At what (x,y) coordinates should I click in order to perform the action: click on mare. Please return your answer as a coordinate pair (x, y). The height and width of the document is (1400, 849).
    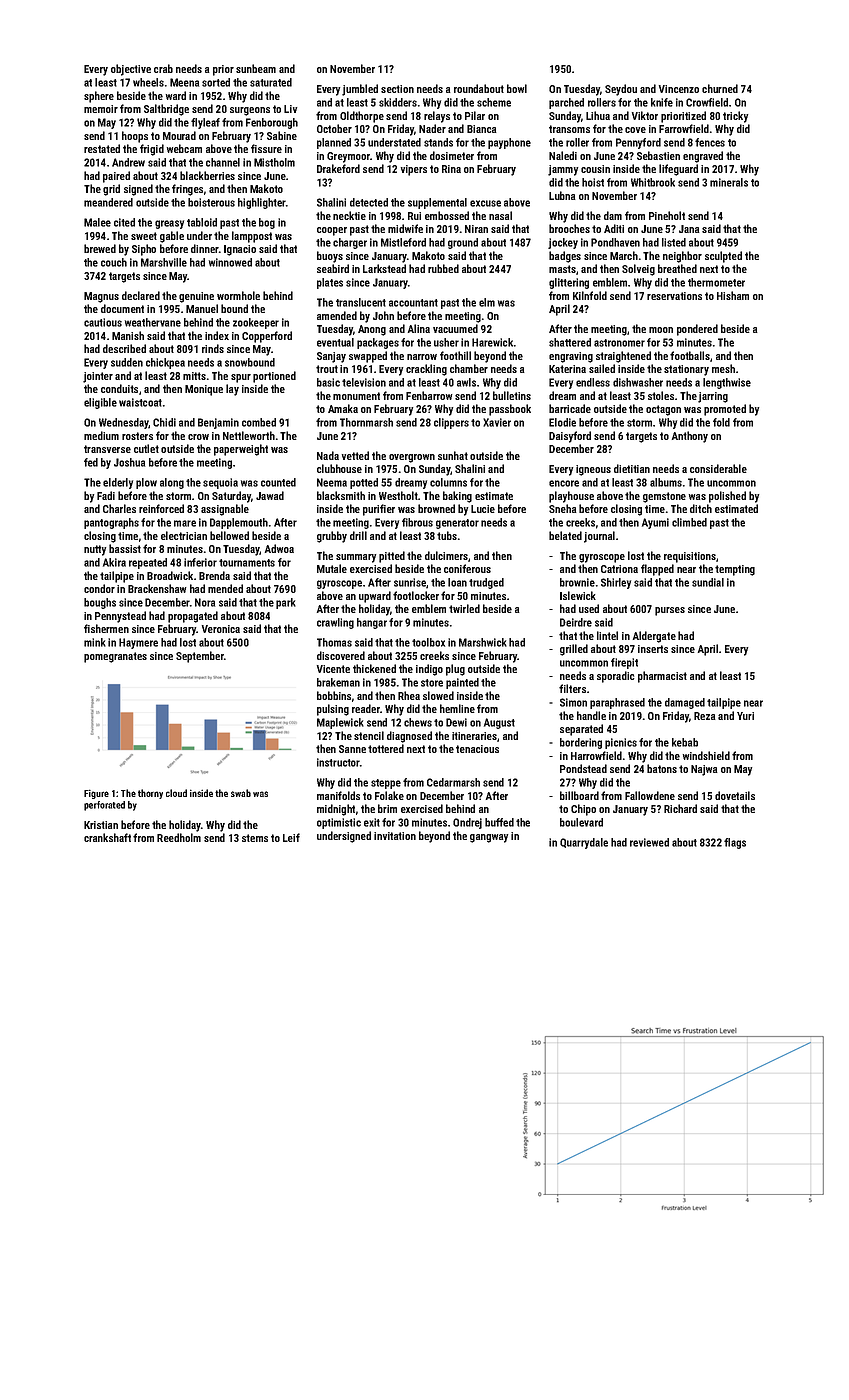
    Looking at the image, I should click on (185, 523).
